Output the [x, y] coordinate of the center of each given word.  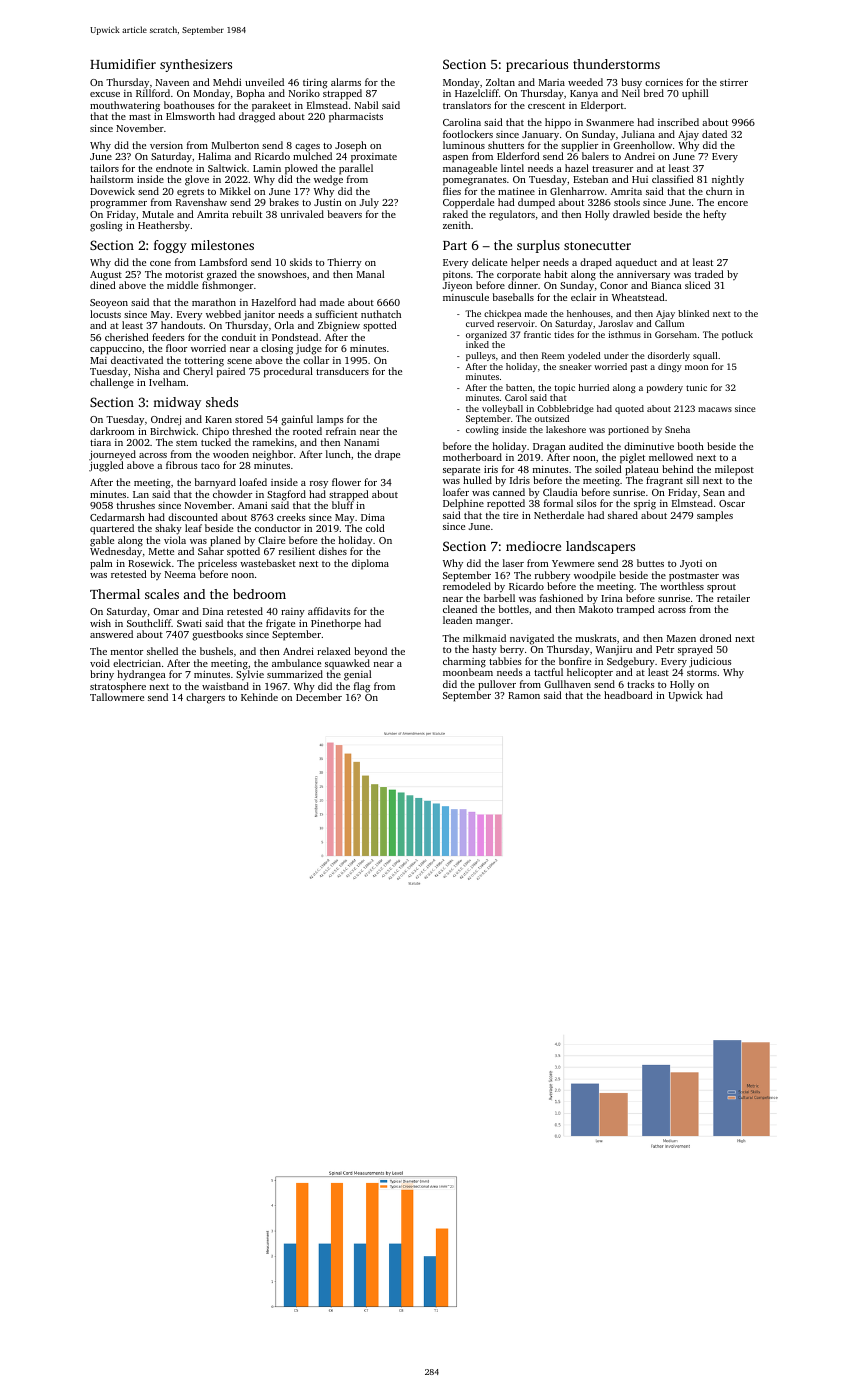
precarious [537, 65]
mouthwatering [125, 106]
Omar [166, 611]
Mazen [681, 638]
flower [346, 482]
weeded [585, 82]
